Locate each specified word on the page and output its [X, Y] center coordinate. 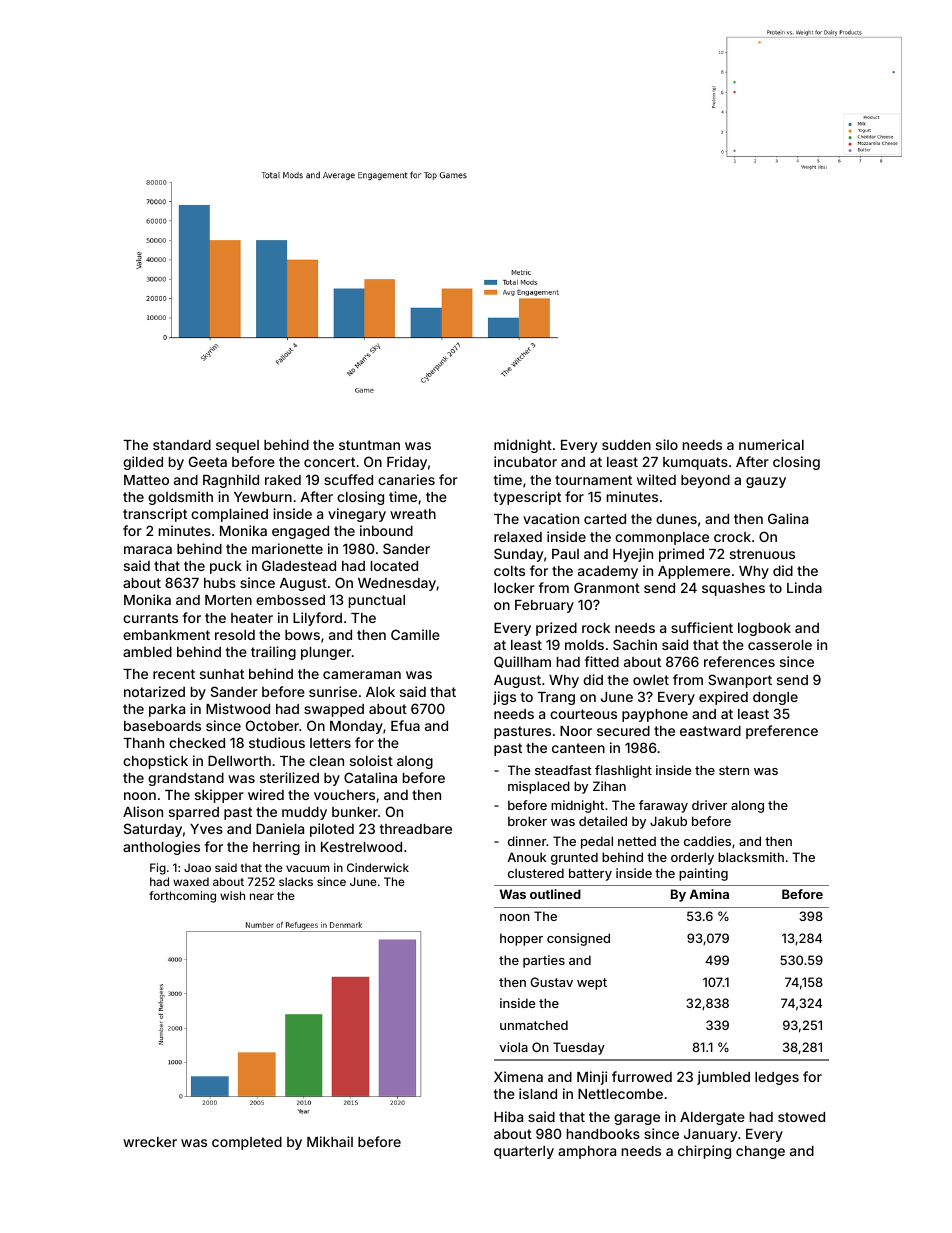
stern [734, 770]
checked [197, 743]
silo [667, 444]
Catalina [370, 777]
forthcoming [182, 897]
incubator [525, 461]
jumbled [723, 1078]
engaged [300, 532]
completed [247, 1143]
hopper [521, 939]
